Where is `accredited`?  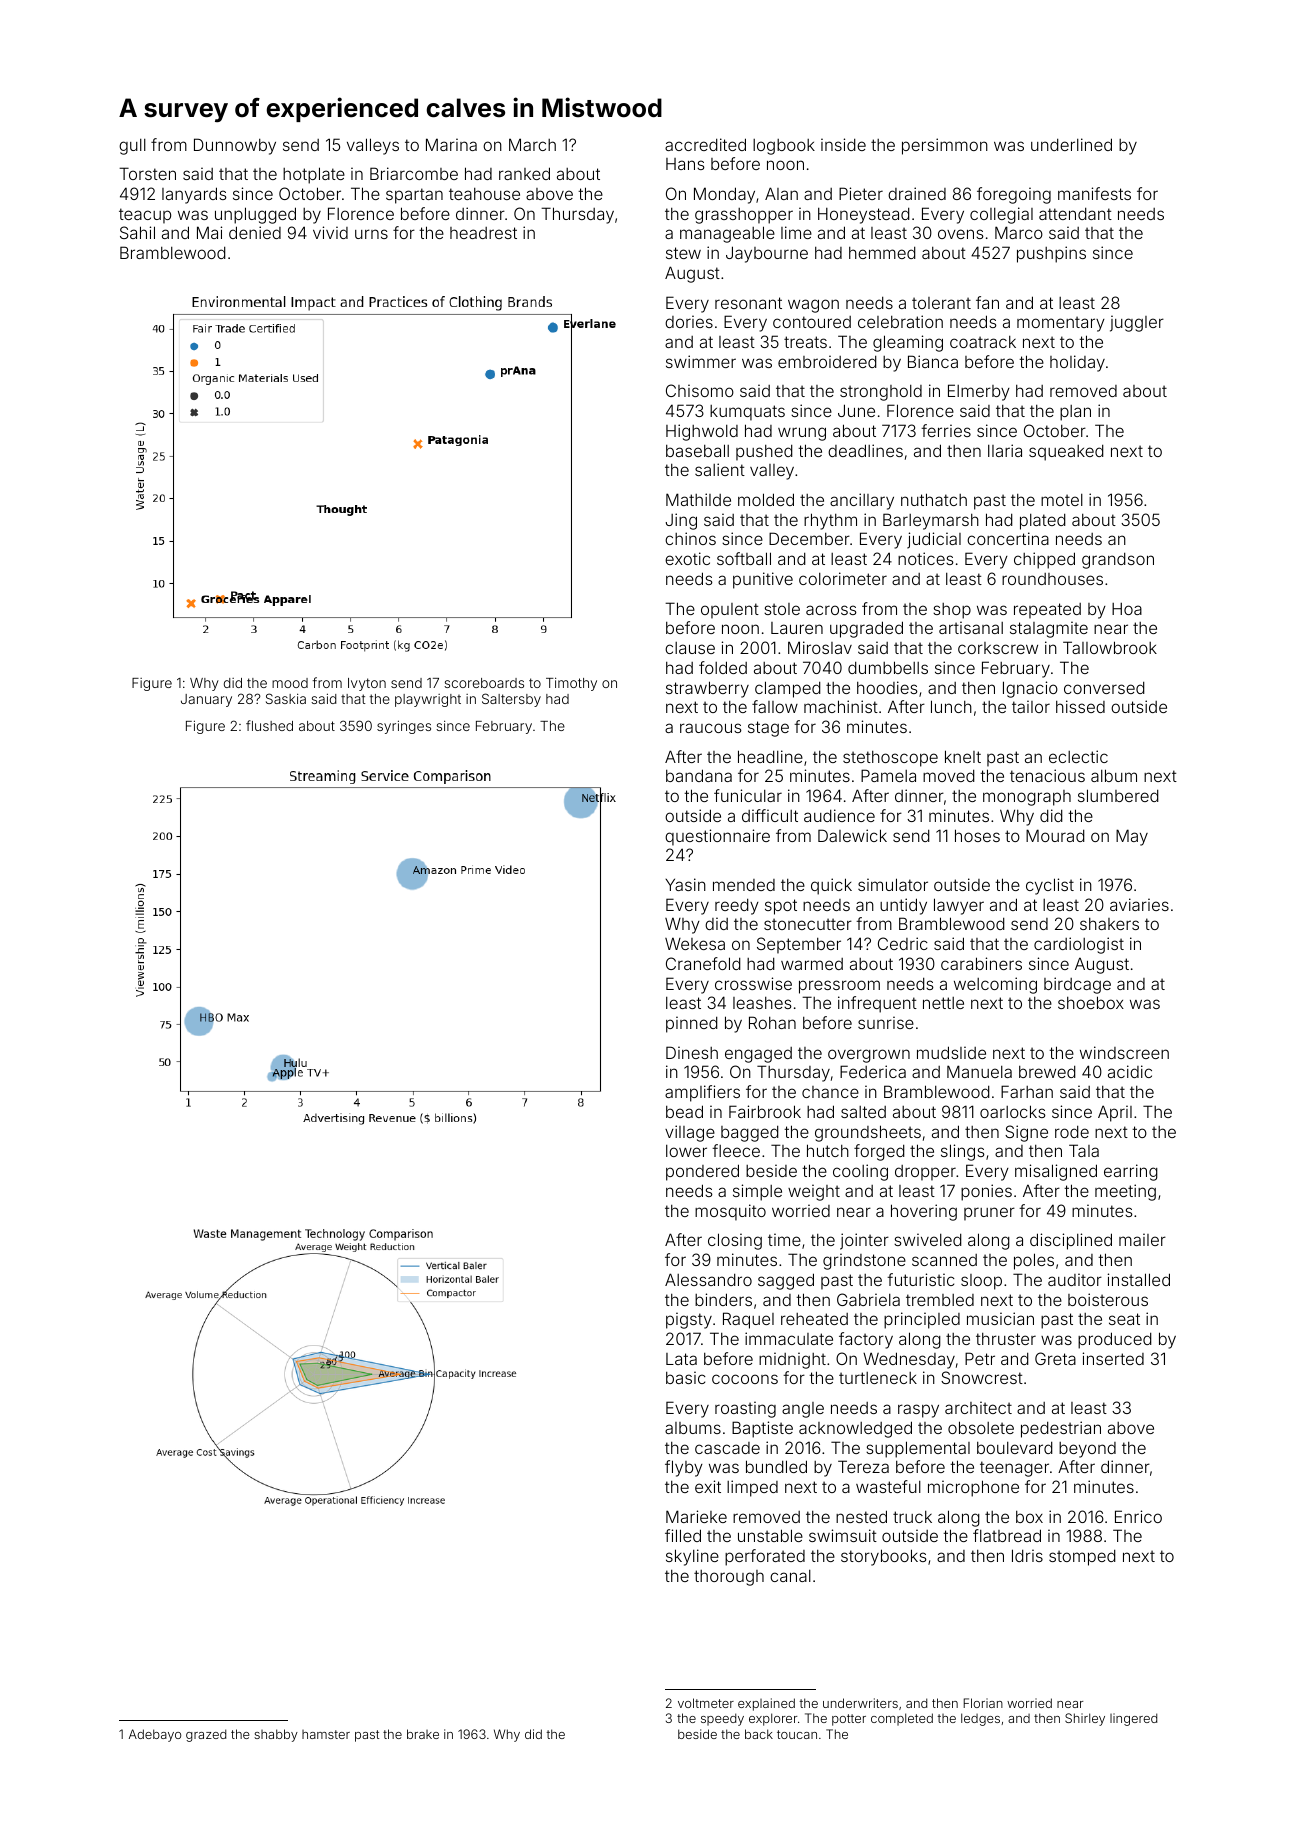 accredited is located at coordinates (705, 144).
